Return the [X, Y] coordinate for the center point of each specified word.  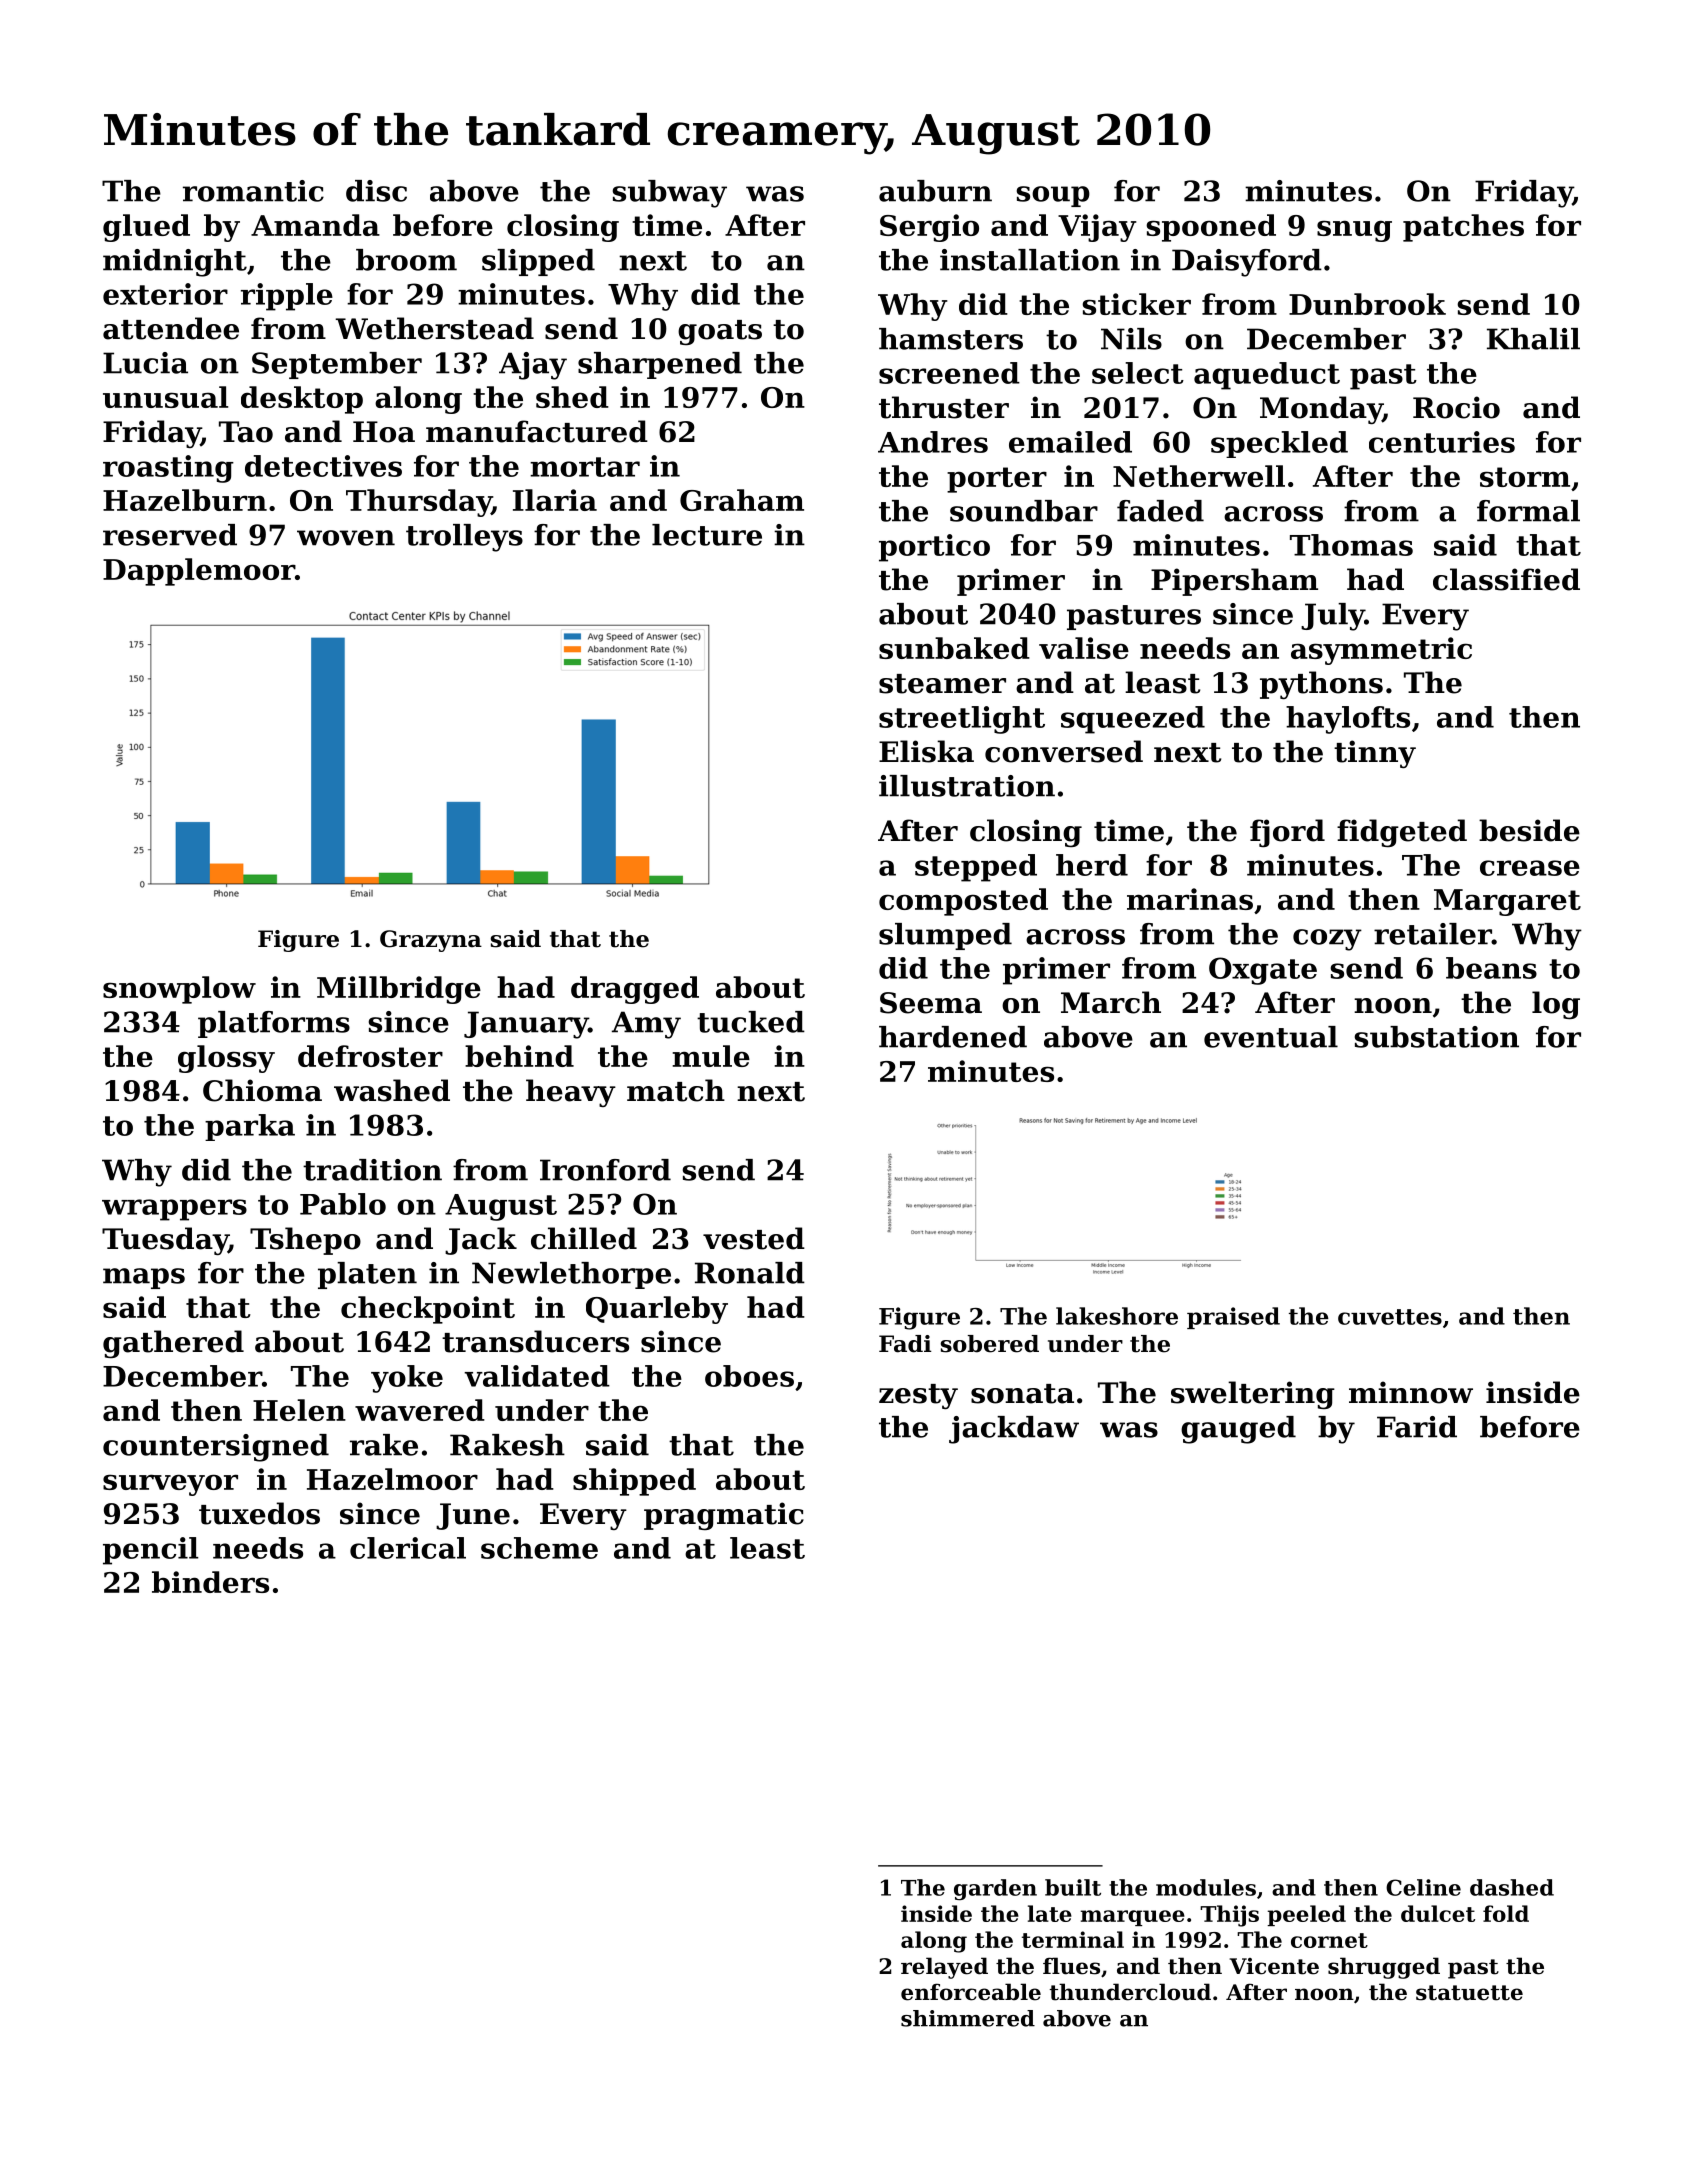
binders [210, 1582]
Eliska [926, 751]
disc [376, 191]
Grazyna [431, 941]
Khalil [1533, 339]
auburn [935, 191]
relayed [944, 1968]
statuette [1469, 1993]
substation [1437, 1037]
